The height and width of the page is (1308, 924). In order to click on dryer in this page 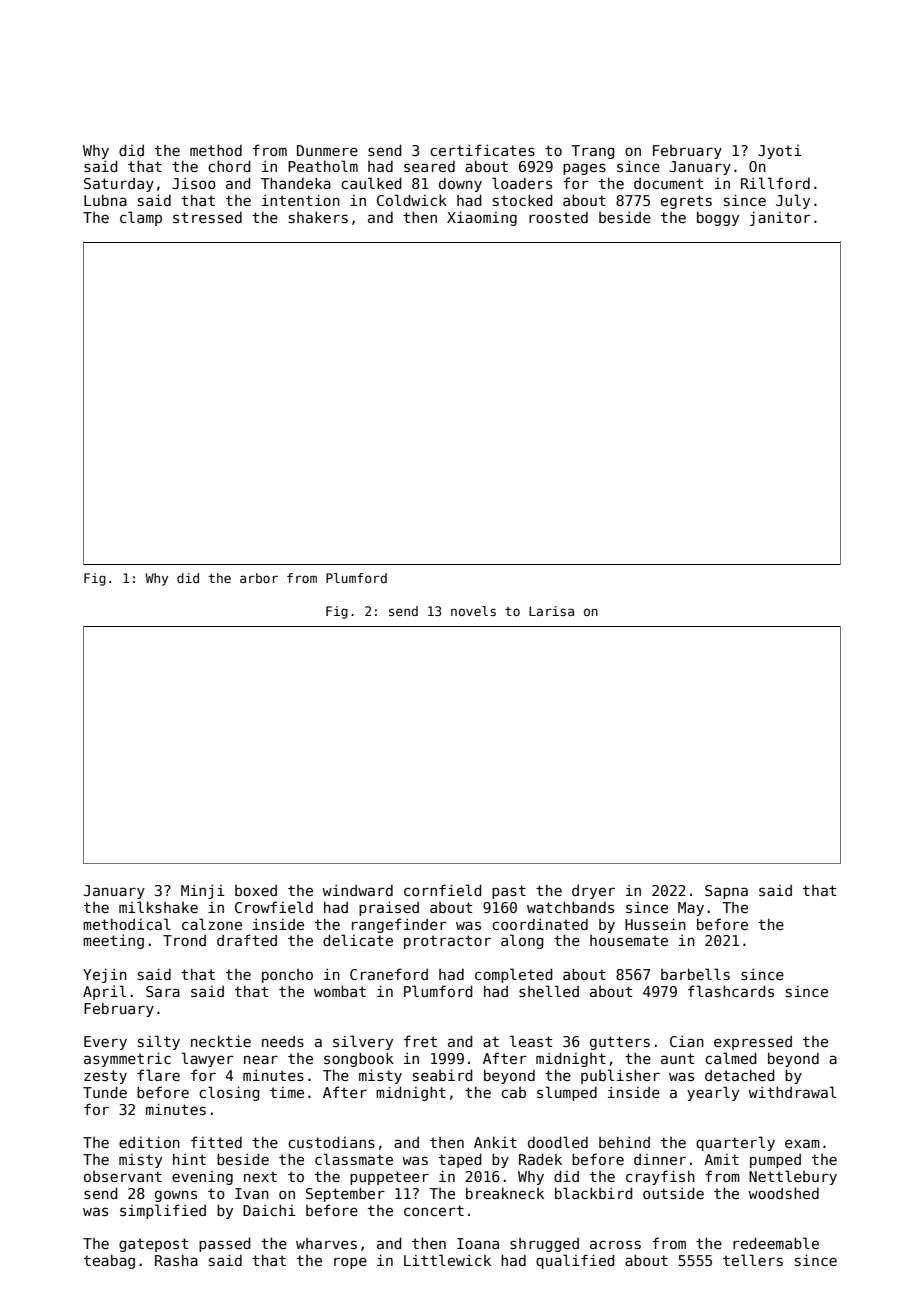, I will do `click(593, 891)`.
